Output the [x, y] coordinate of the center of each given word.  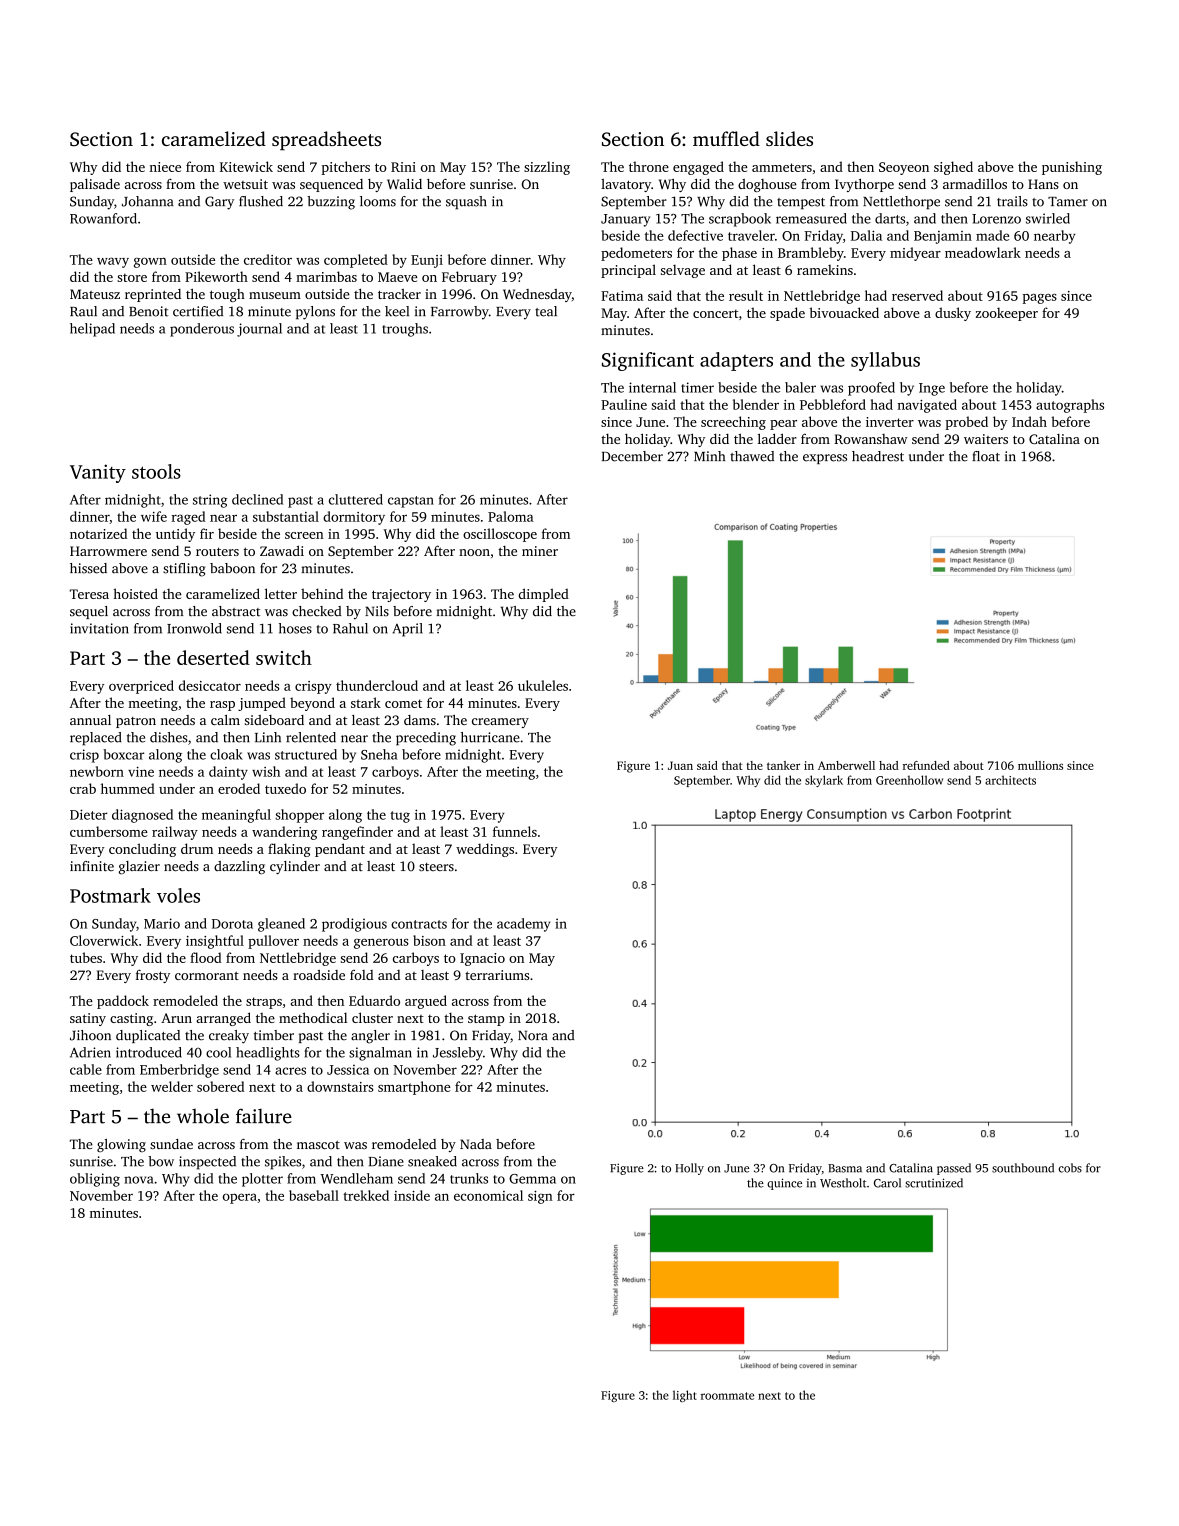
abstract [236, 611]
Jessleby [458, 1054]
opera [240, 1198]
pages [1040, 299]
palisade [95, 185]
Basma [845, 1168]
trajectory [401, 595]
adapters [736, 361]
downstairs [340, 1086]
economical [488, 1195]
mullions [1040, 765]
